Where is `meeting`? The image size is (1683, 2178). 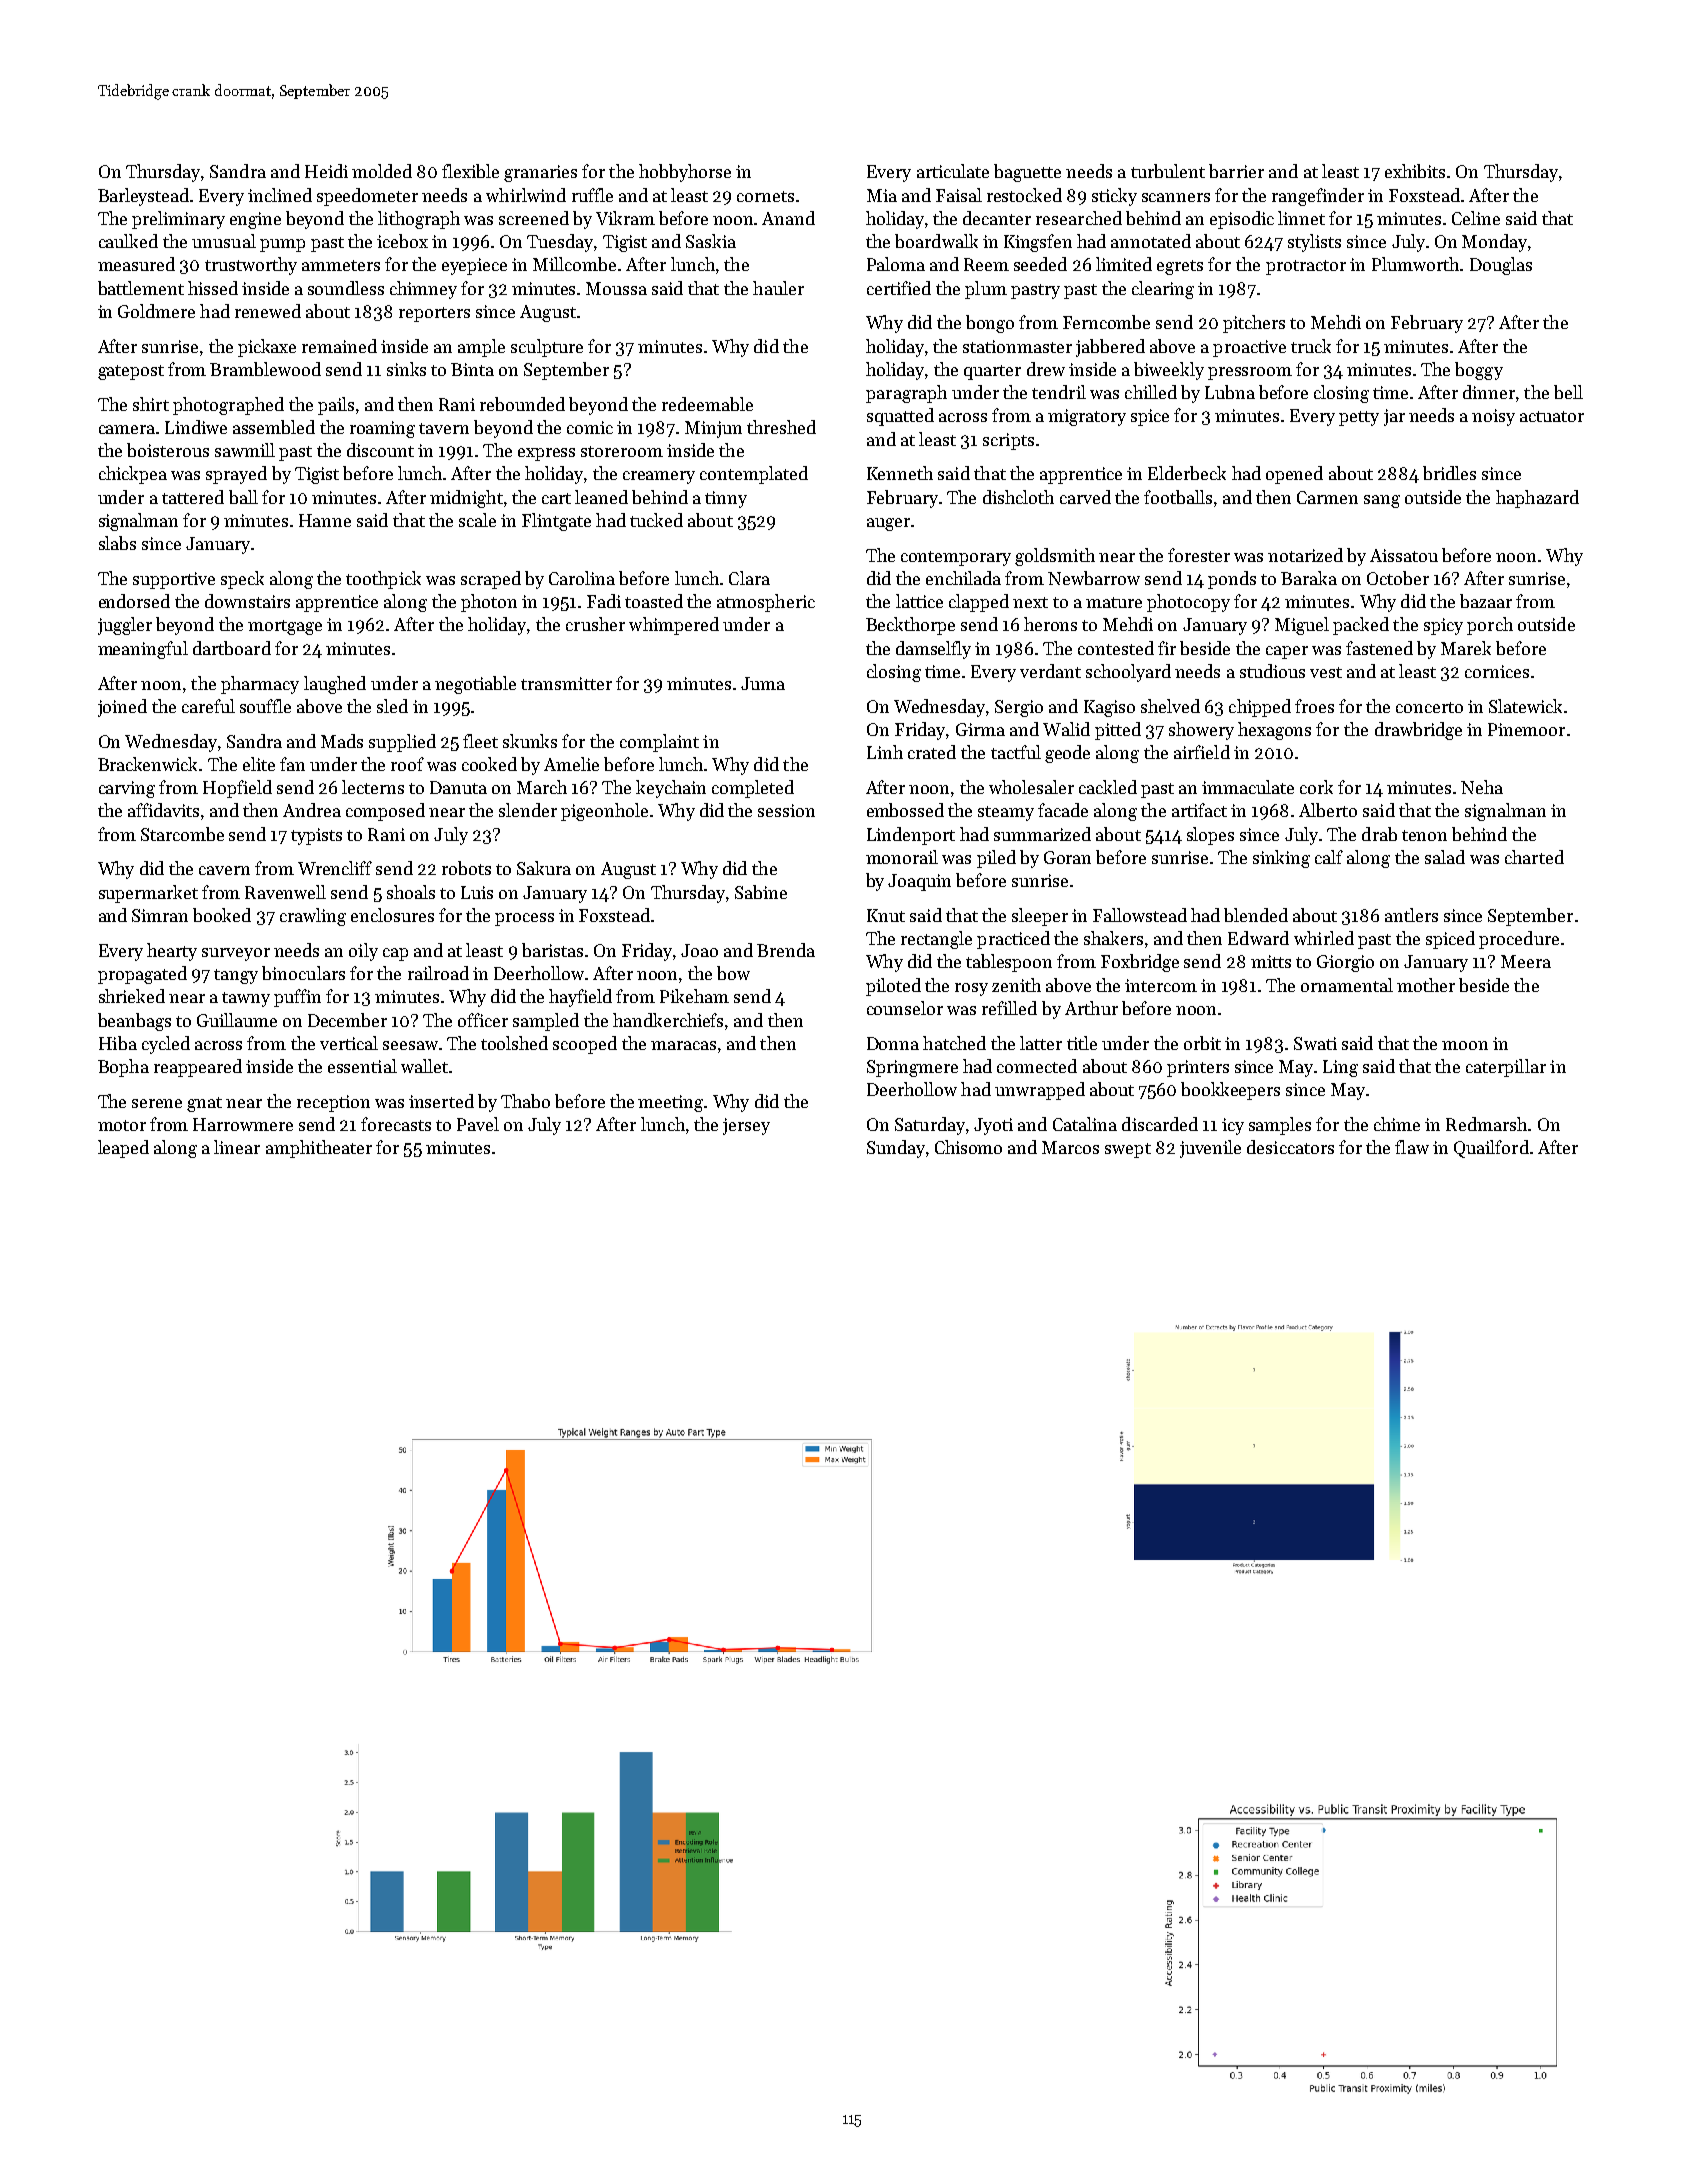
meeting is located at coordinates (670, 1103).
